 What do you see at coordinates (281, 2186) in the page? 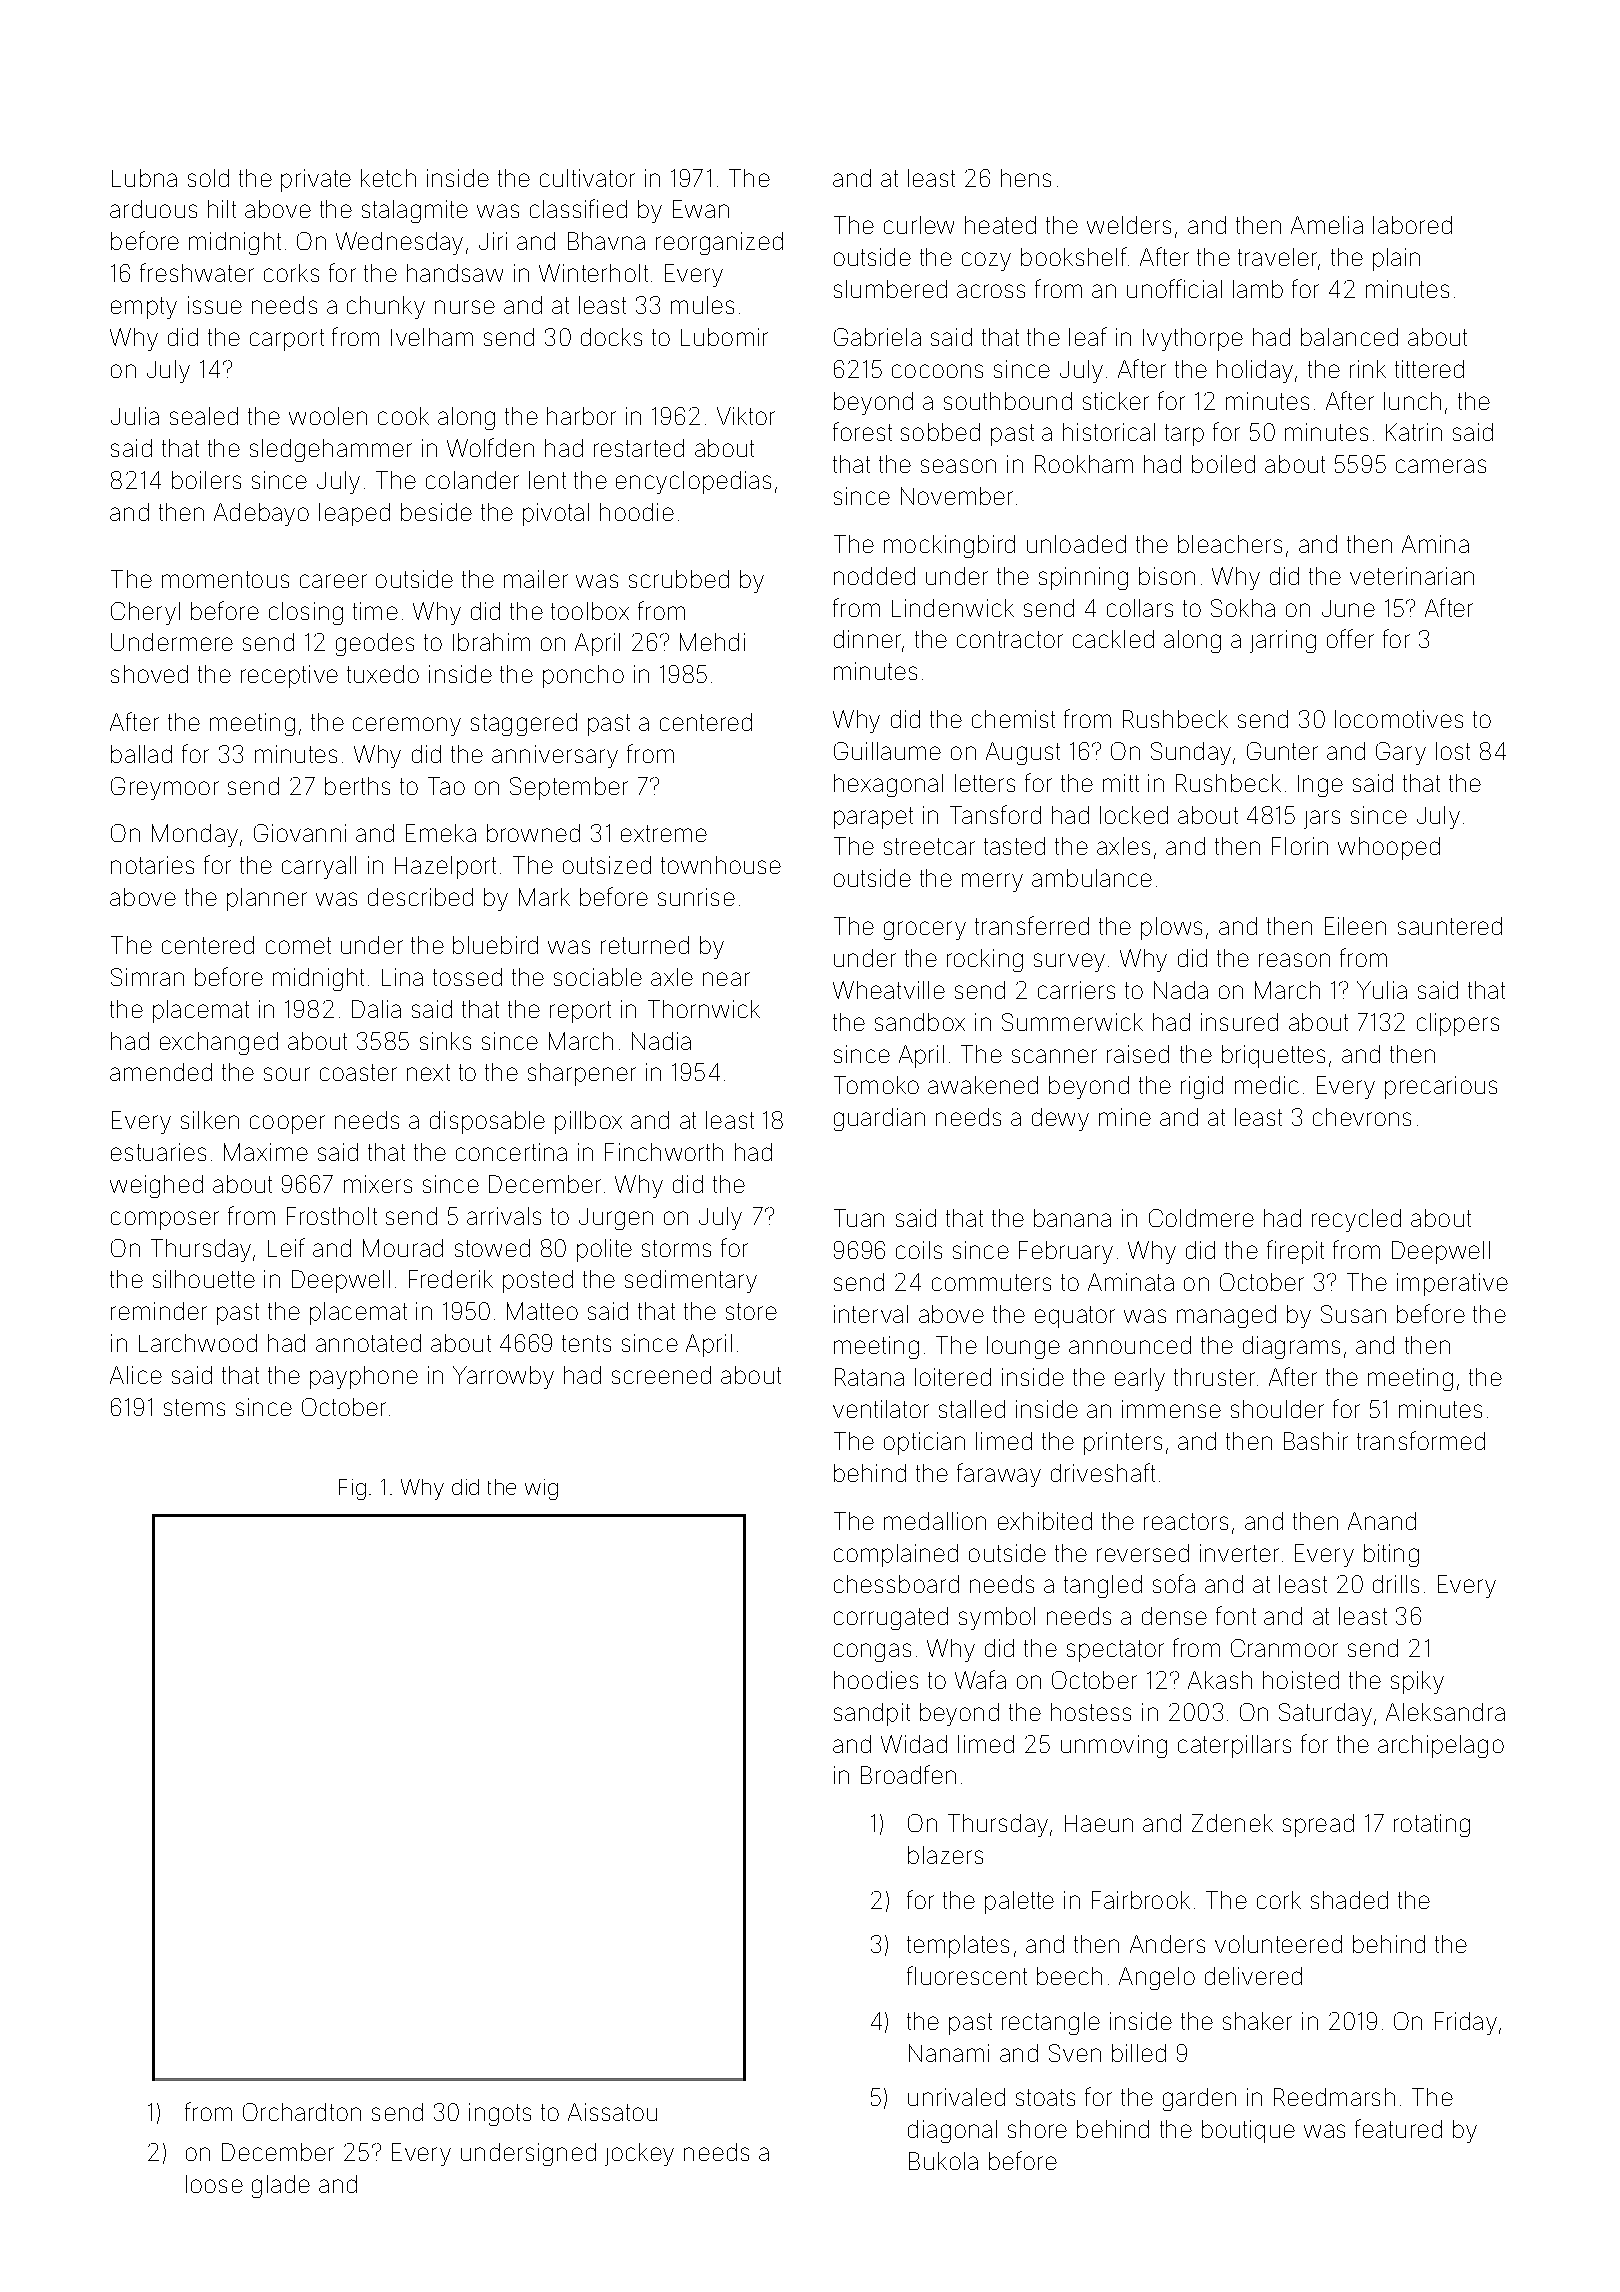
I see `glade` at bounding box center [281, 2186].
